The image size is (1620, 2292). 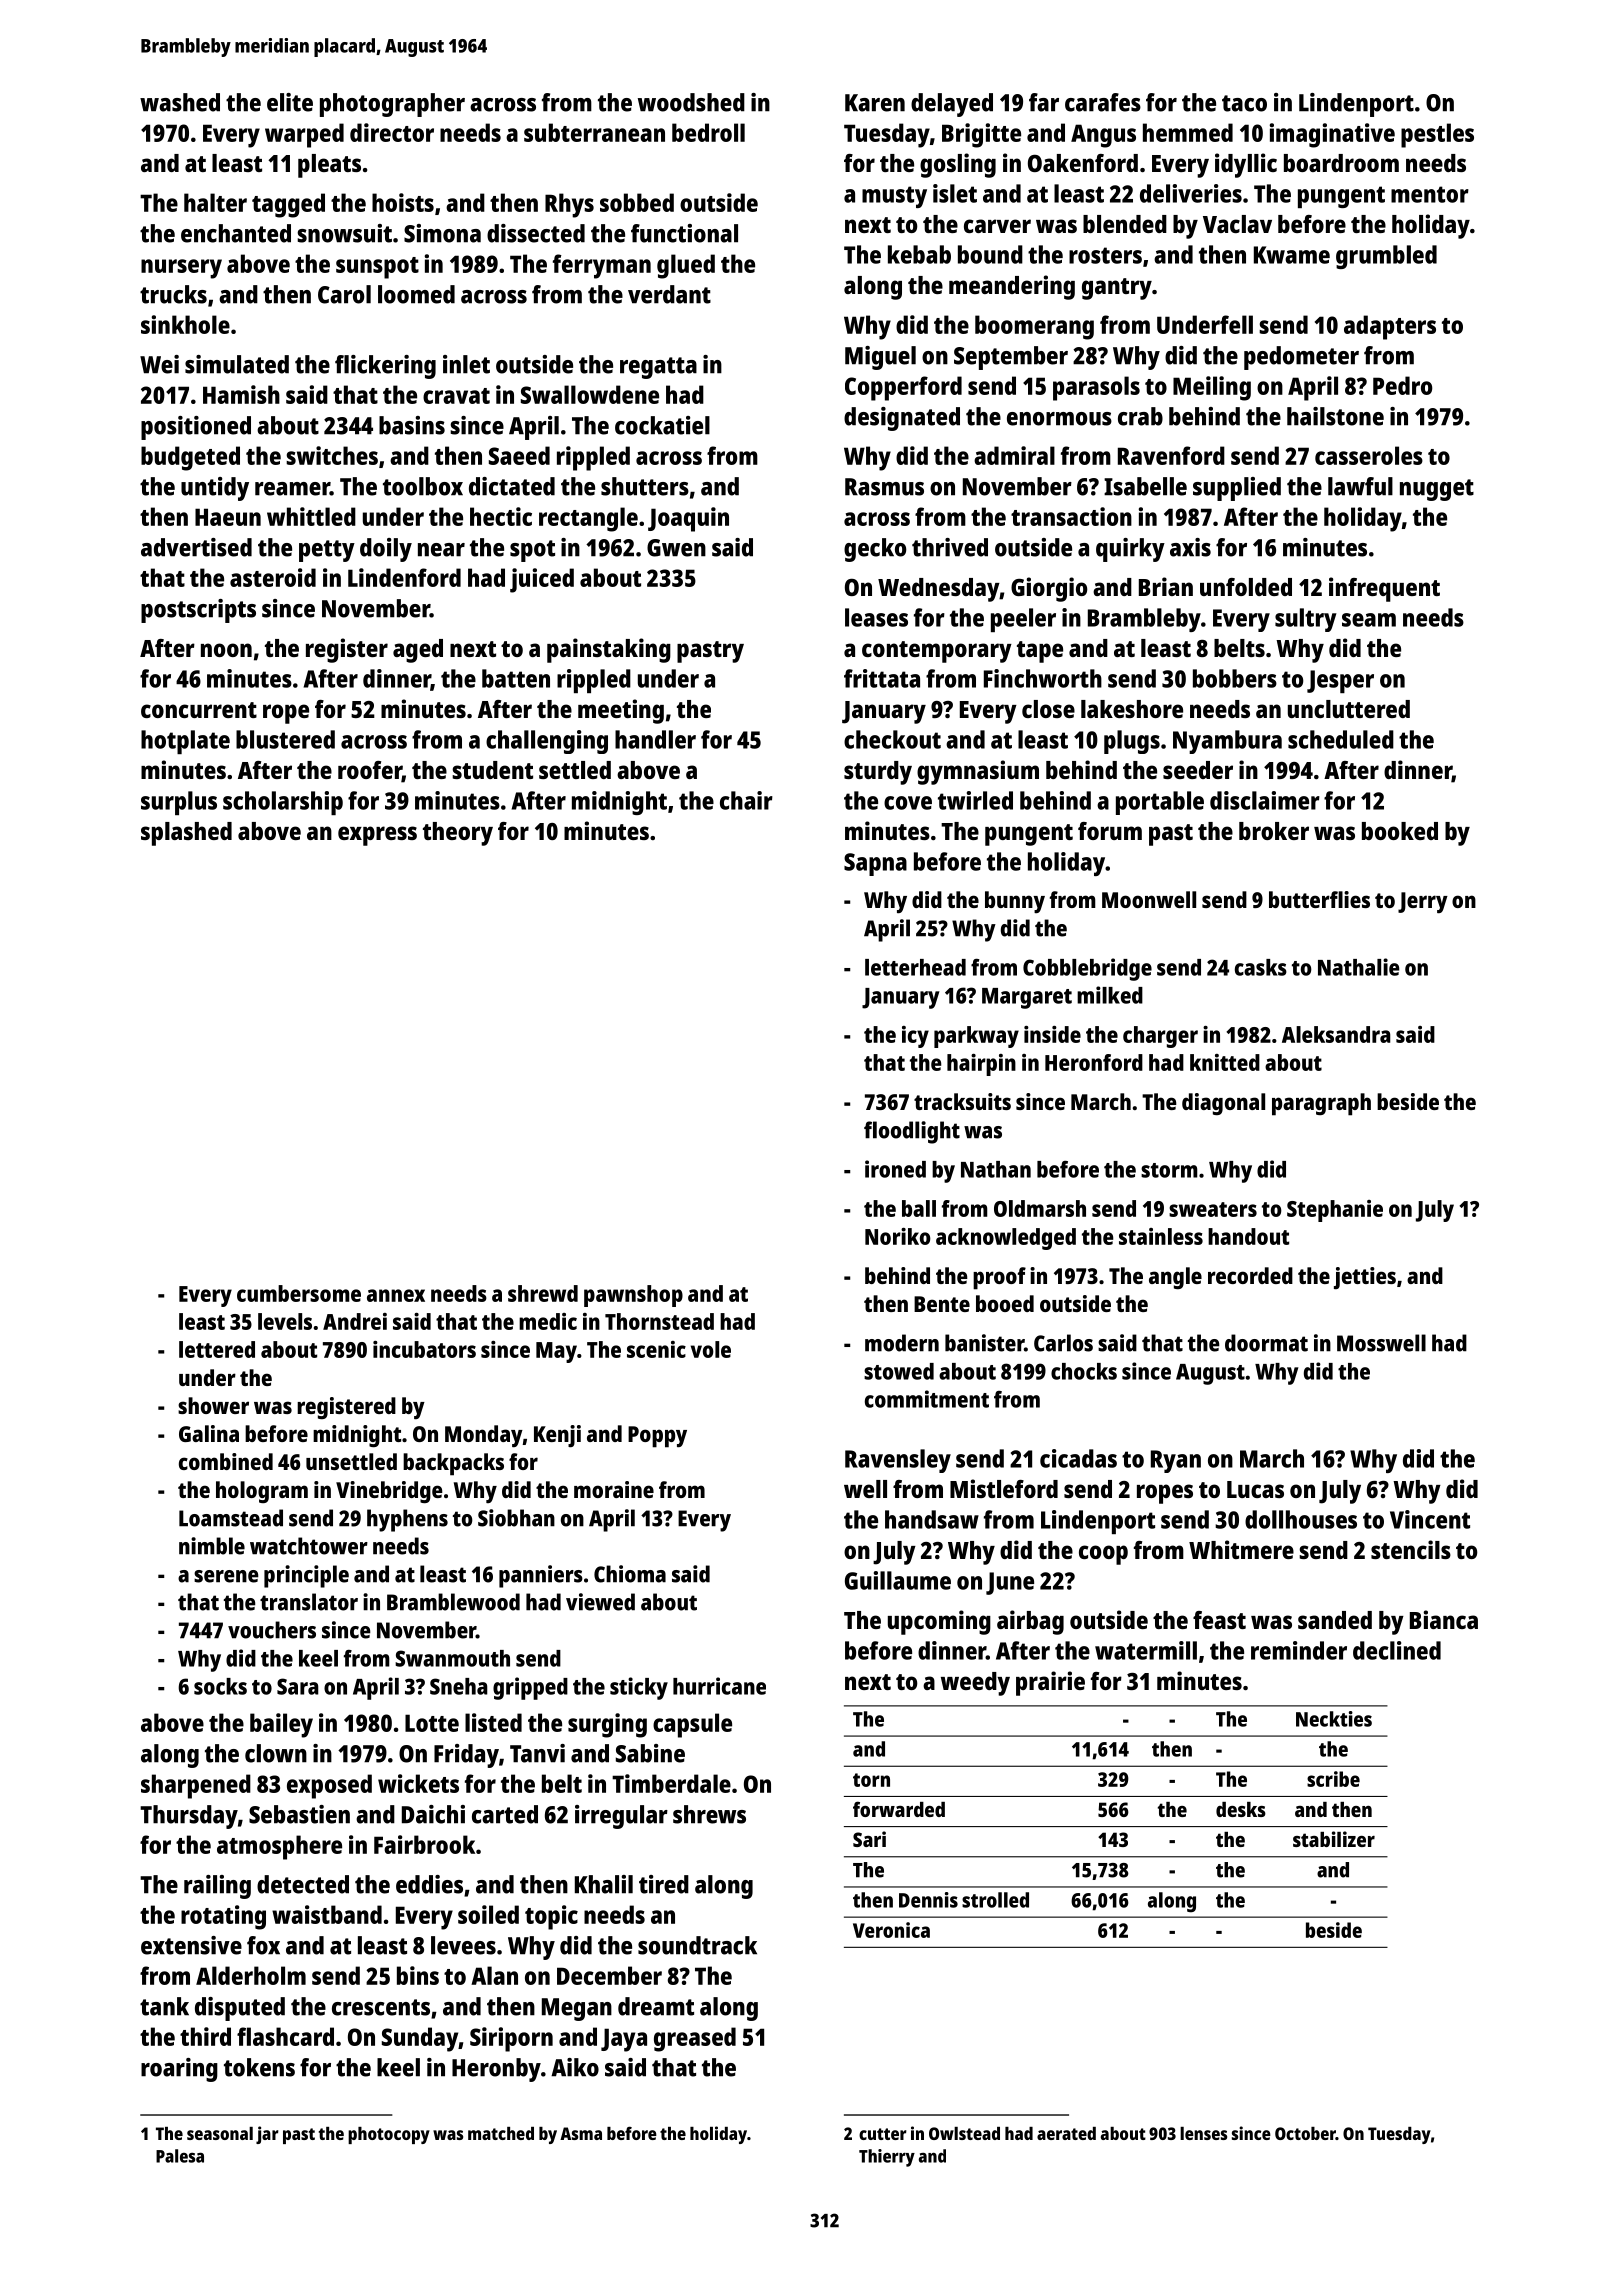 I want to click on stowed, so click(x=899, y=1371).
